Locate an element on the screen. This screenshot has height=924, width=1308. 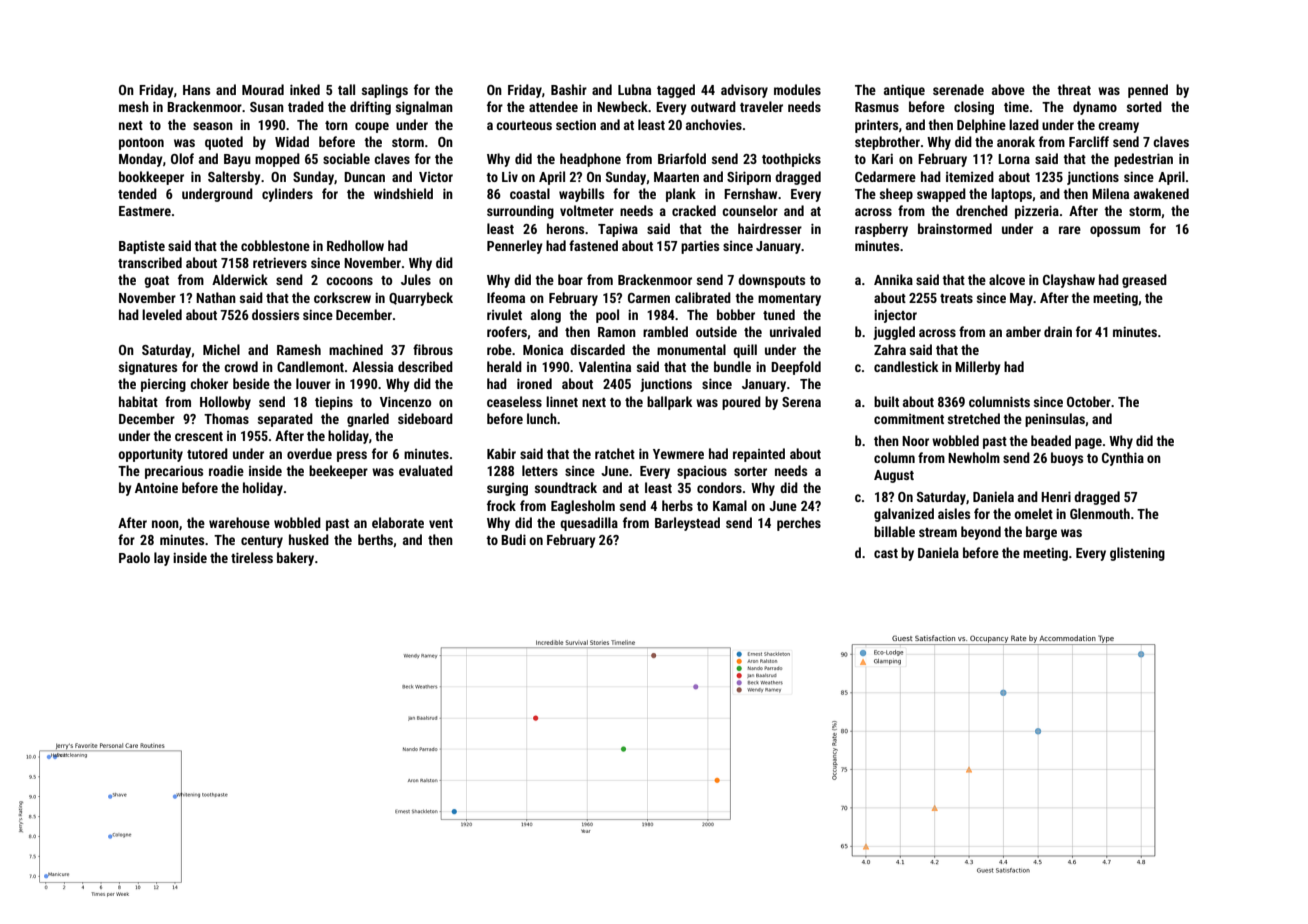
threat is located at coordinates (1074, 89).
